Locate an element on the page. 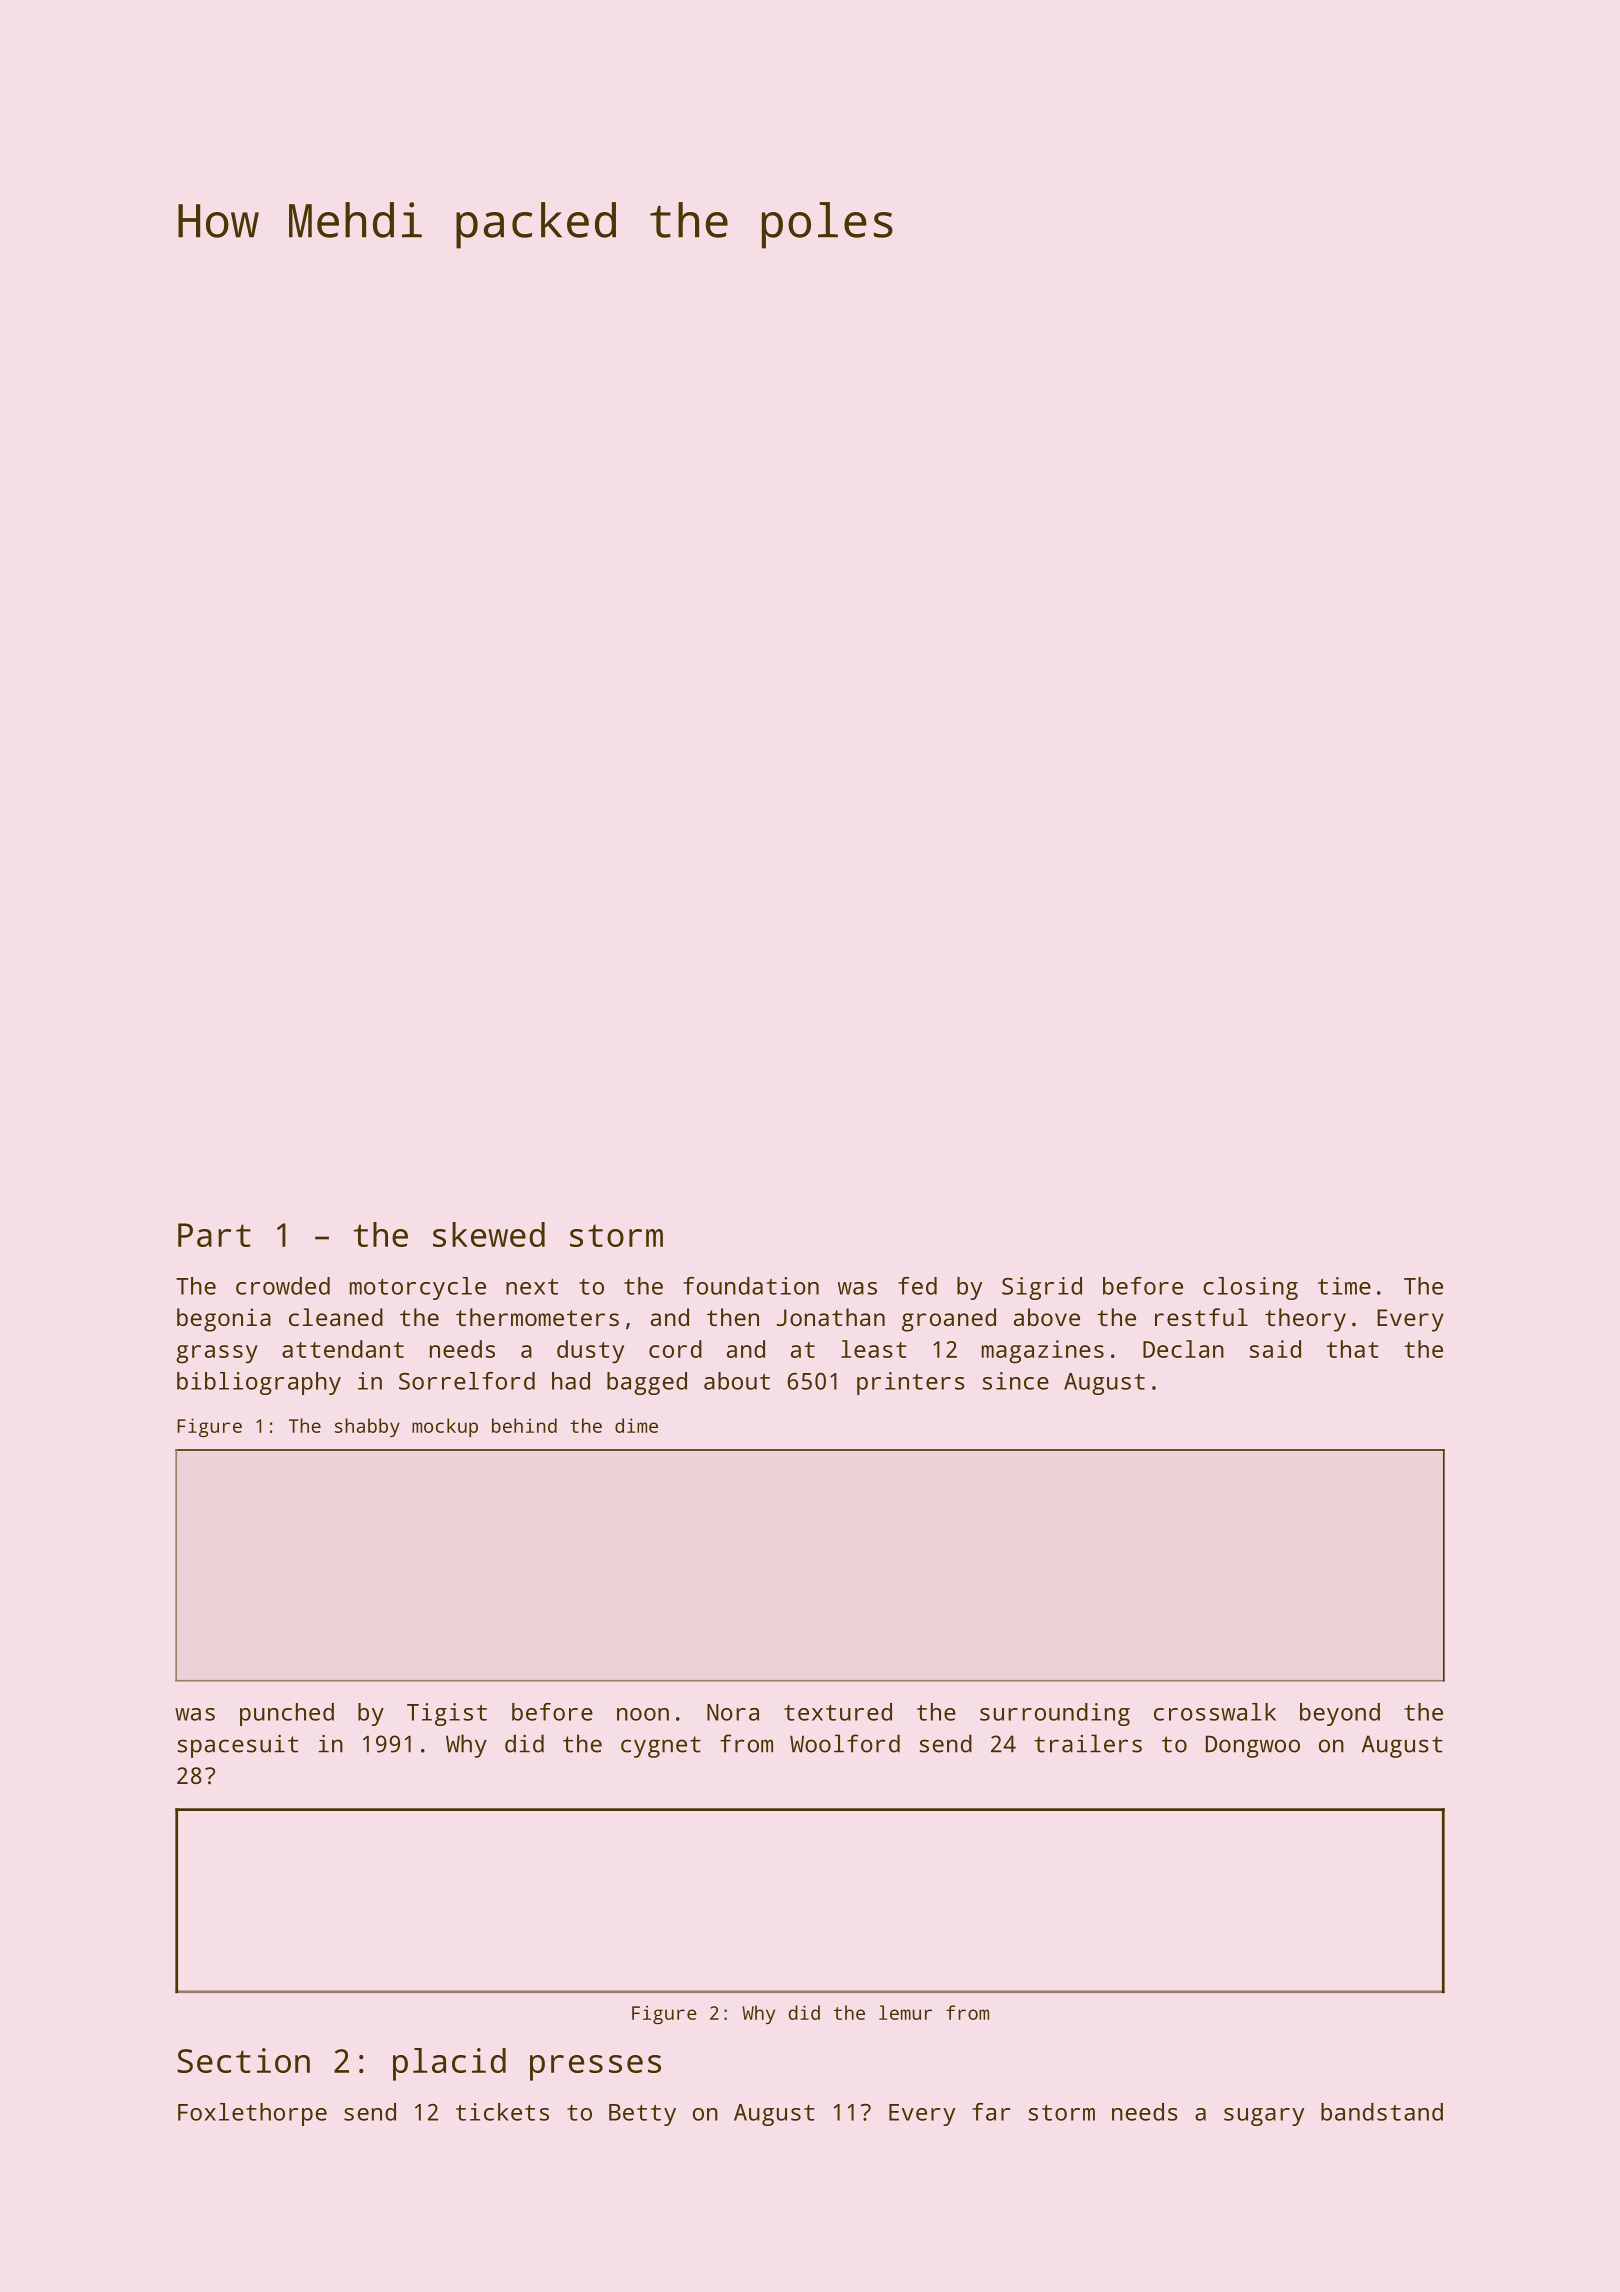 This page has width=1620, height=2292. spacesuit is located at coordinates (238, 1746).
